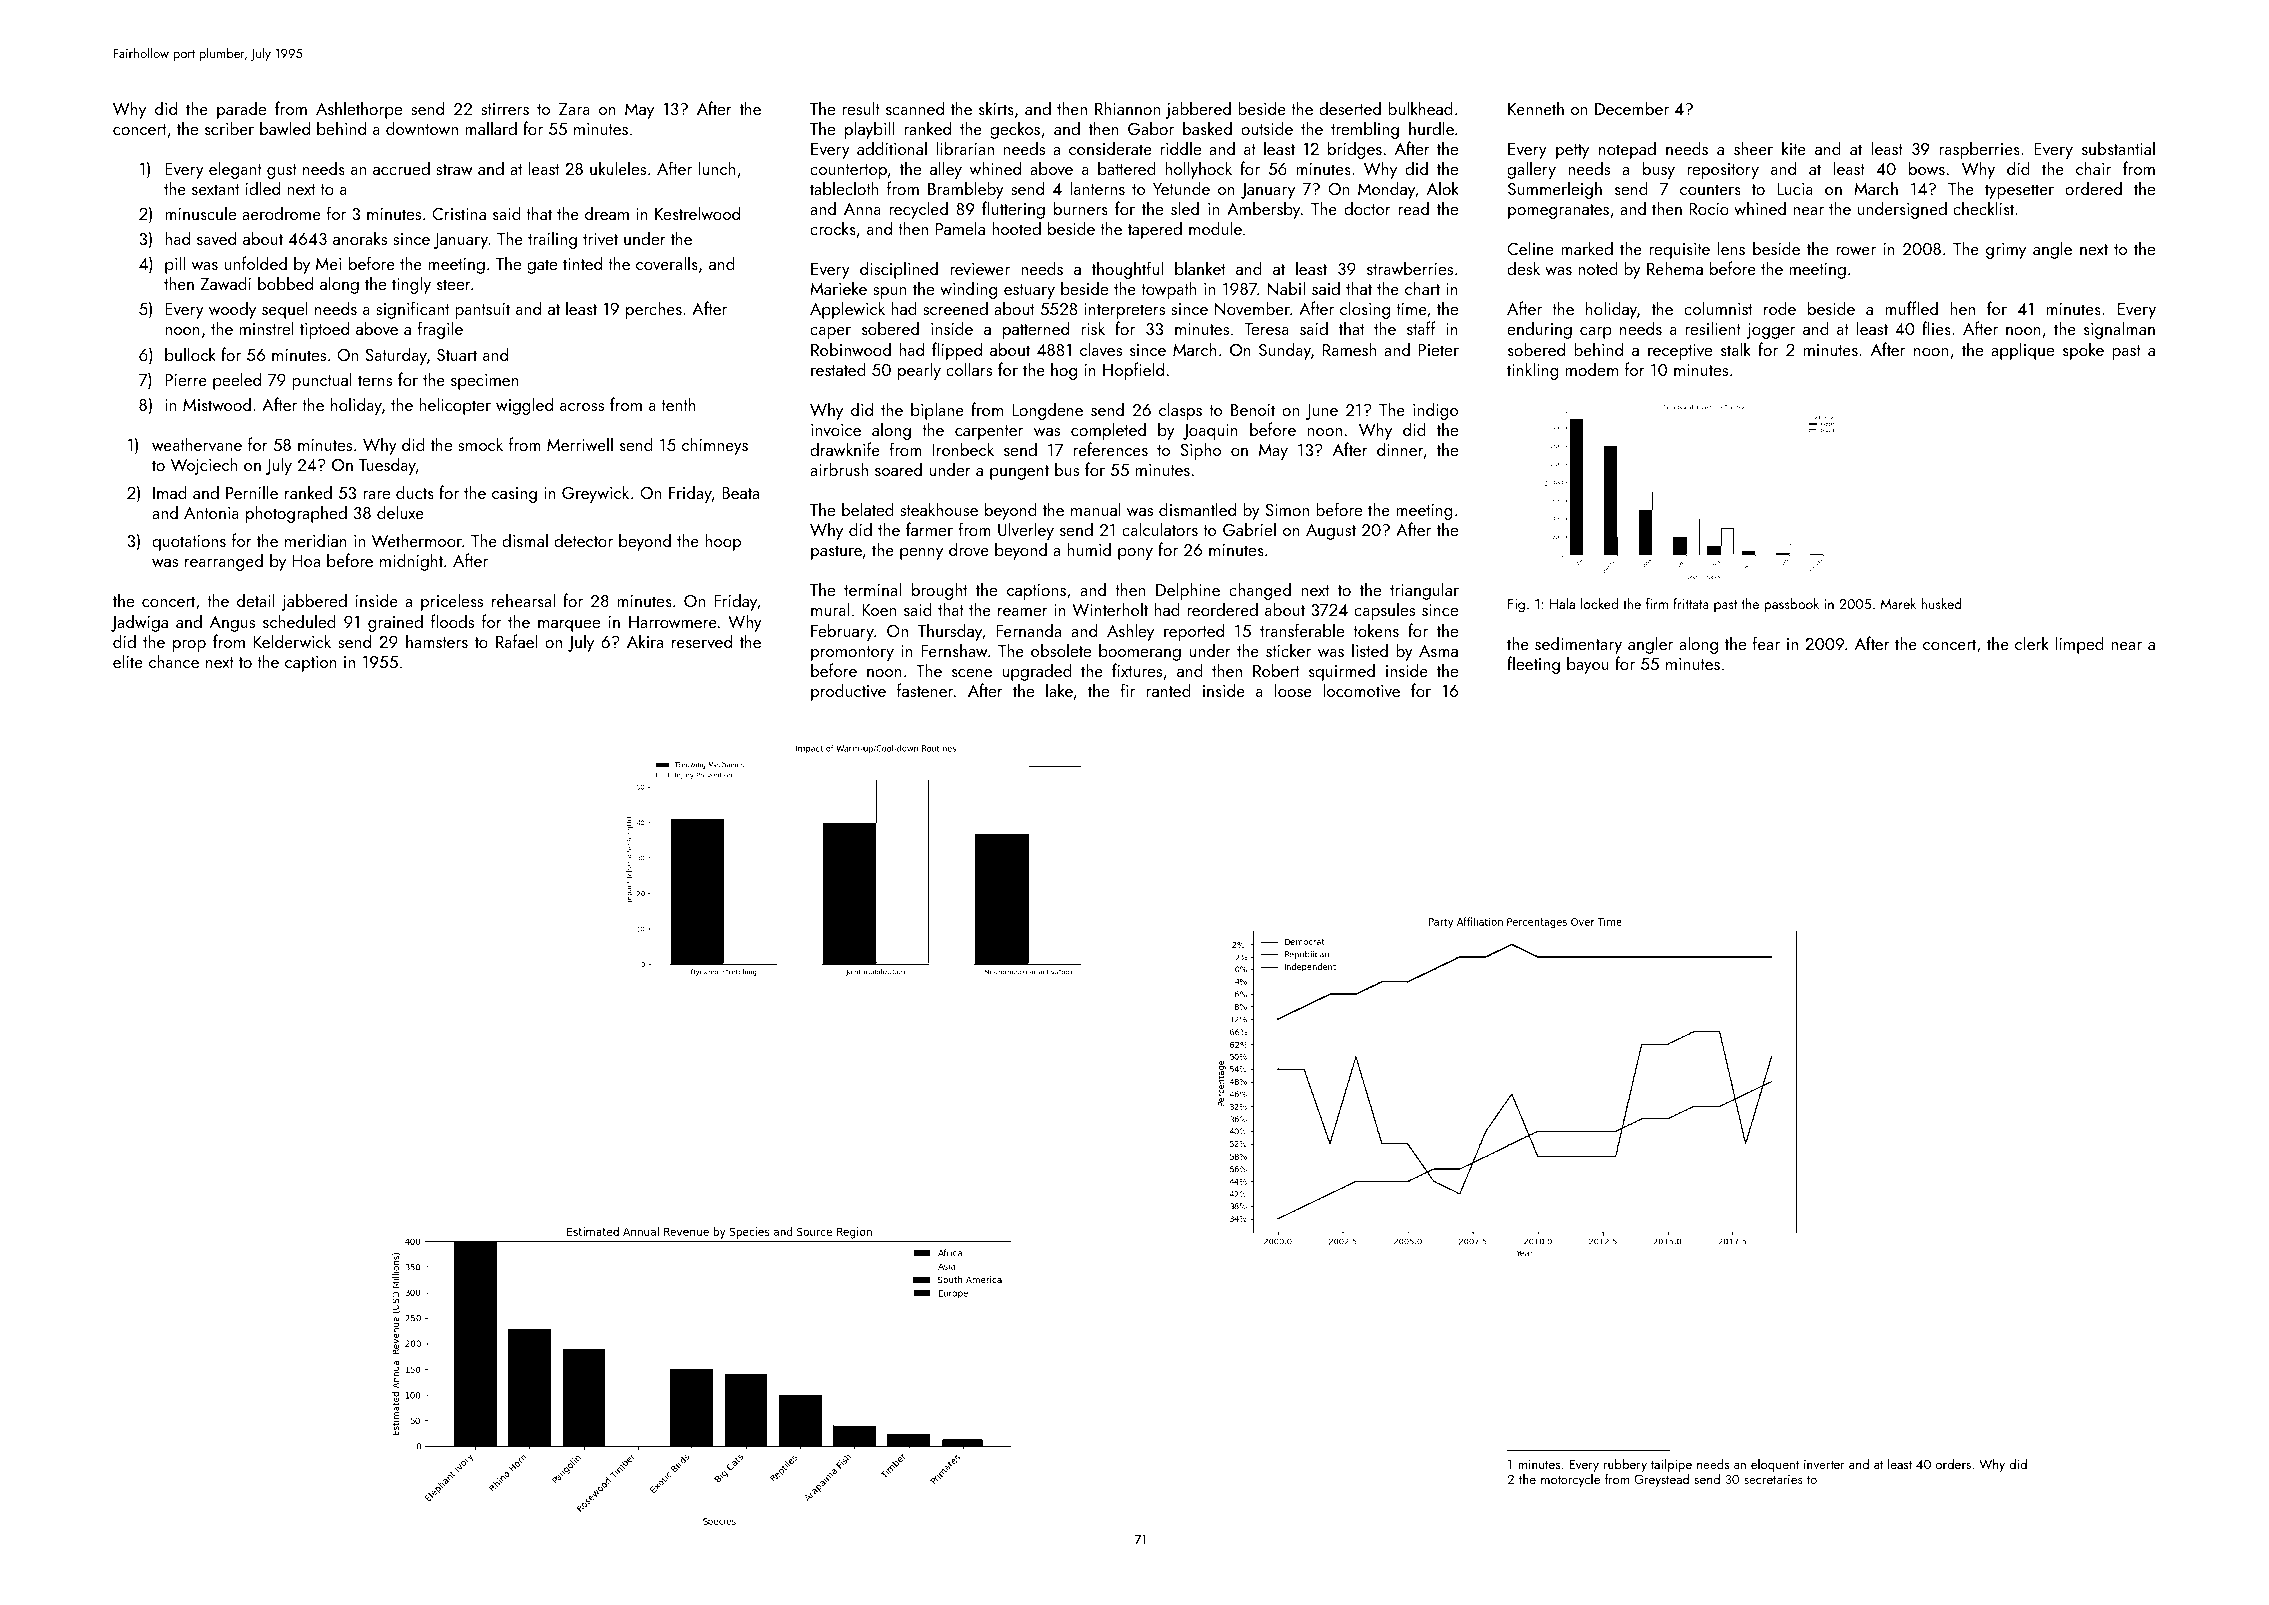 Image resolution: width=2269 pixels, height=1605 pixels. What do you see at coordinates (1400, 450) in the screenshot?
I see `dinner` at bounding box center [1400, 450].
